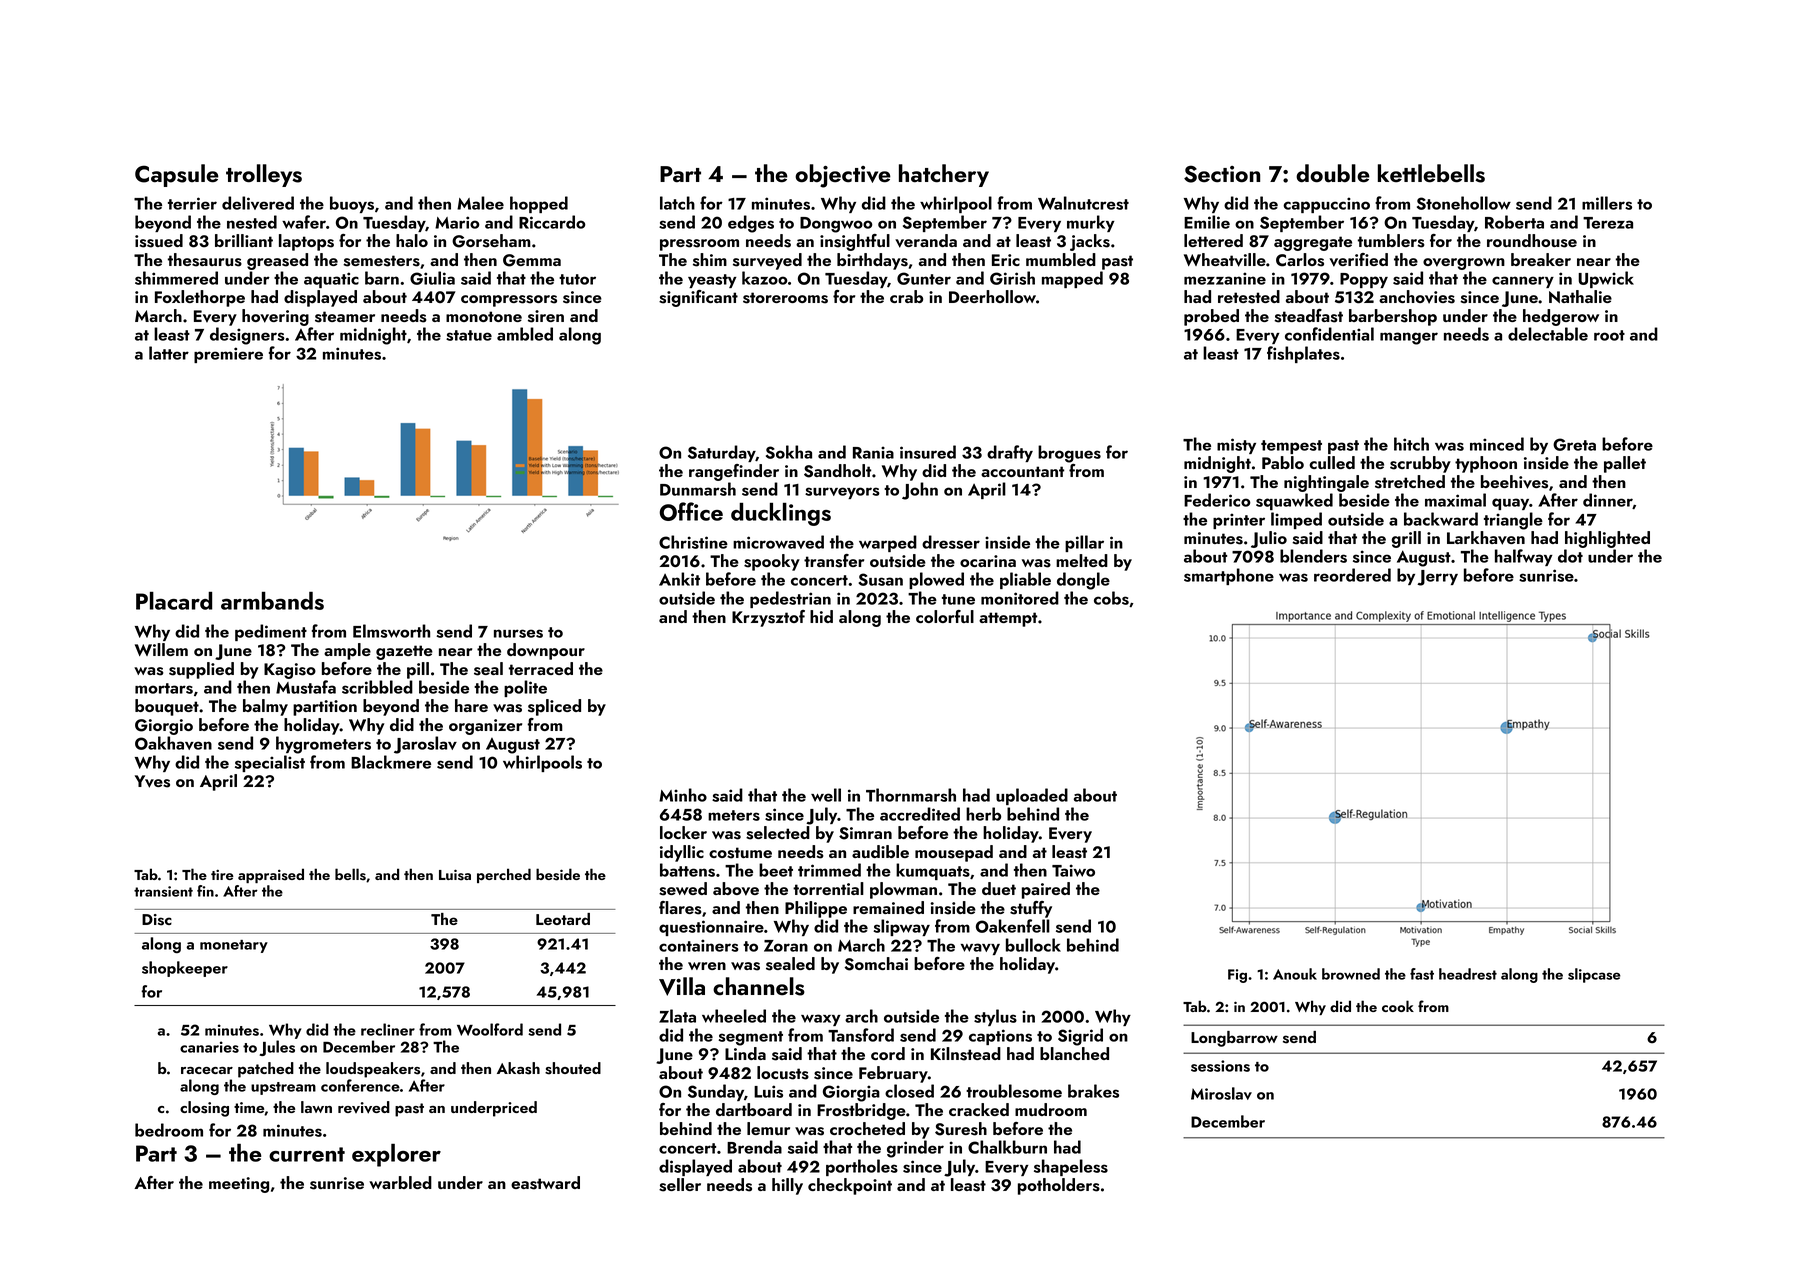 The image size is (1799, 1272). What do you see at coordinates (1225, 278) in the screenshot?
I see `mezzanine` at bounding box center [1225, 278].
